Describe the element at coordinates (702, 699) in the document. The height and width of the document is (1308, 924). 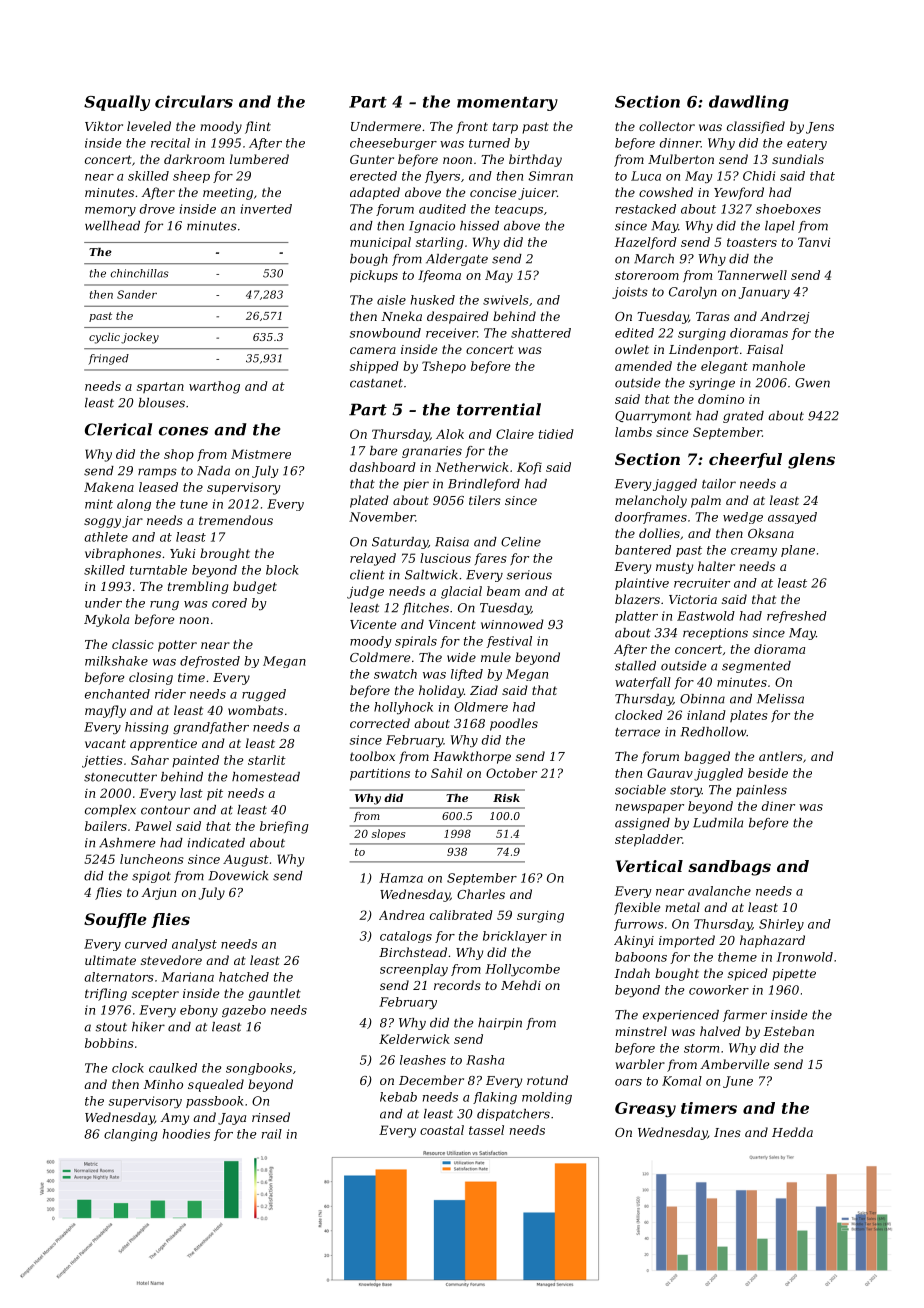
I see `Obinna` at that location.
